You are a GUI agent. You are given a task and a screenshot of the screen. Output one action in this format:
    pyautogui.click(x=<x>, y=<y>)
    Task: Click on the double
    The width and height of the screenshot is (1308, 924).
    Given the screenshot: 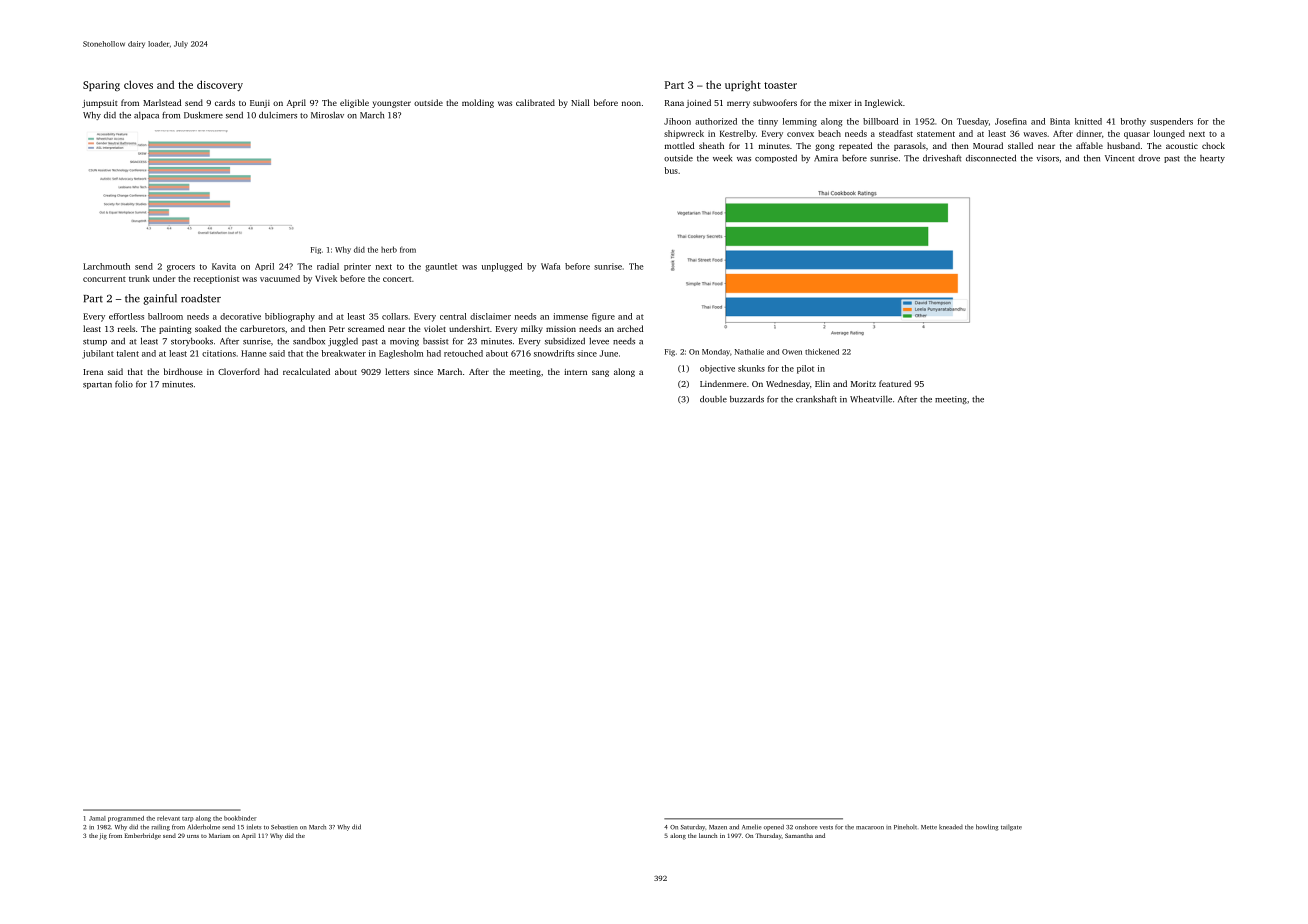 What is the action you would take?
    pyautogui.click(x=713, y=399)
